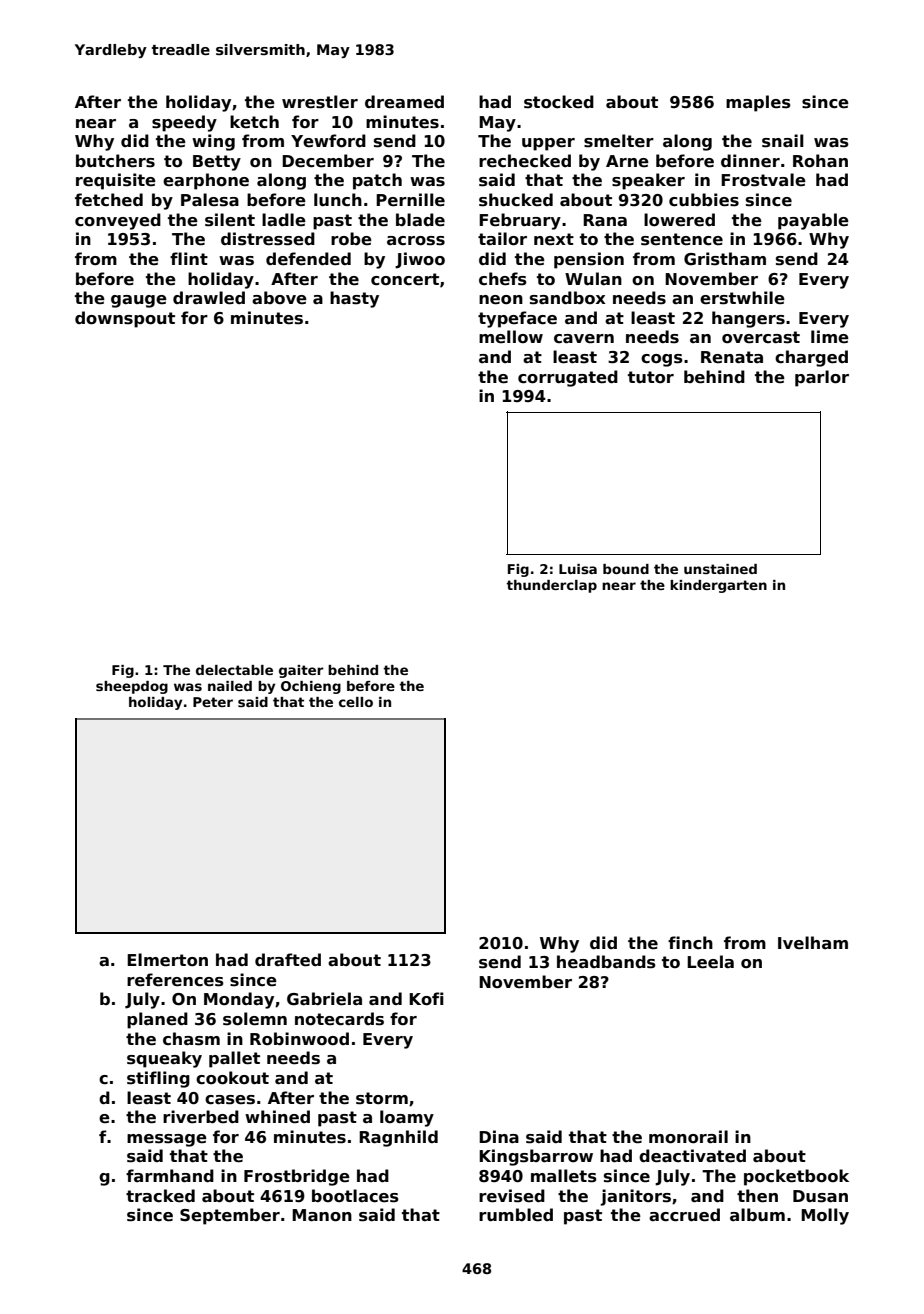 The height and width of the image is (1314, 924). Describe the element at coordinates (757, 1196) in the image. I see `then` at that location.
